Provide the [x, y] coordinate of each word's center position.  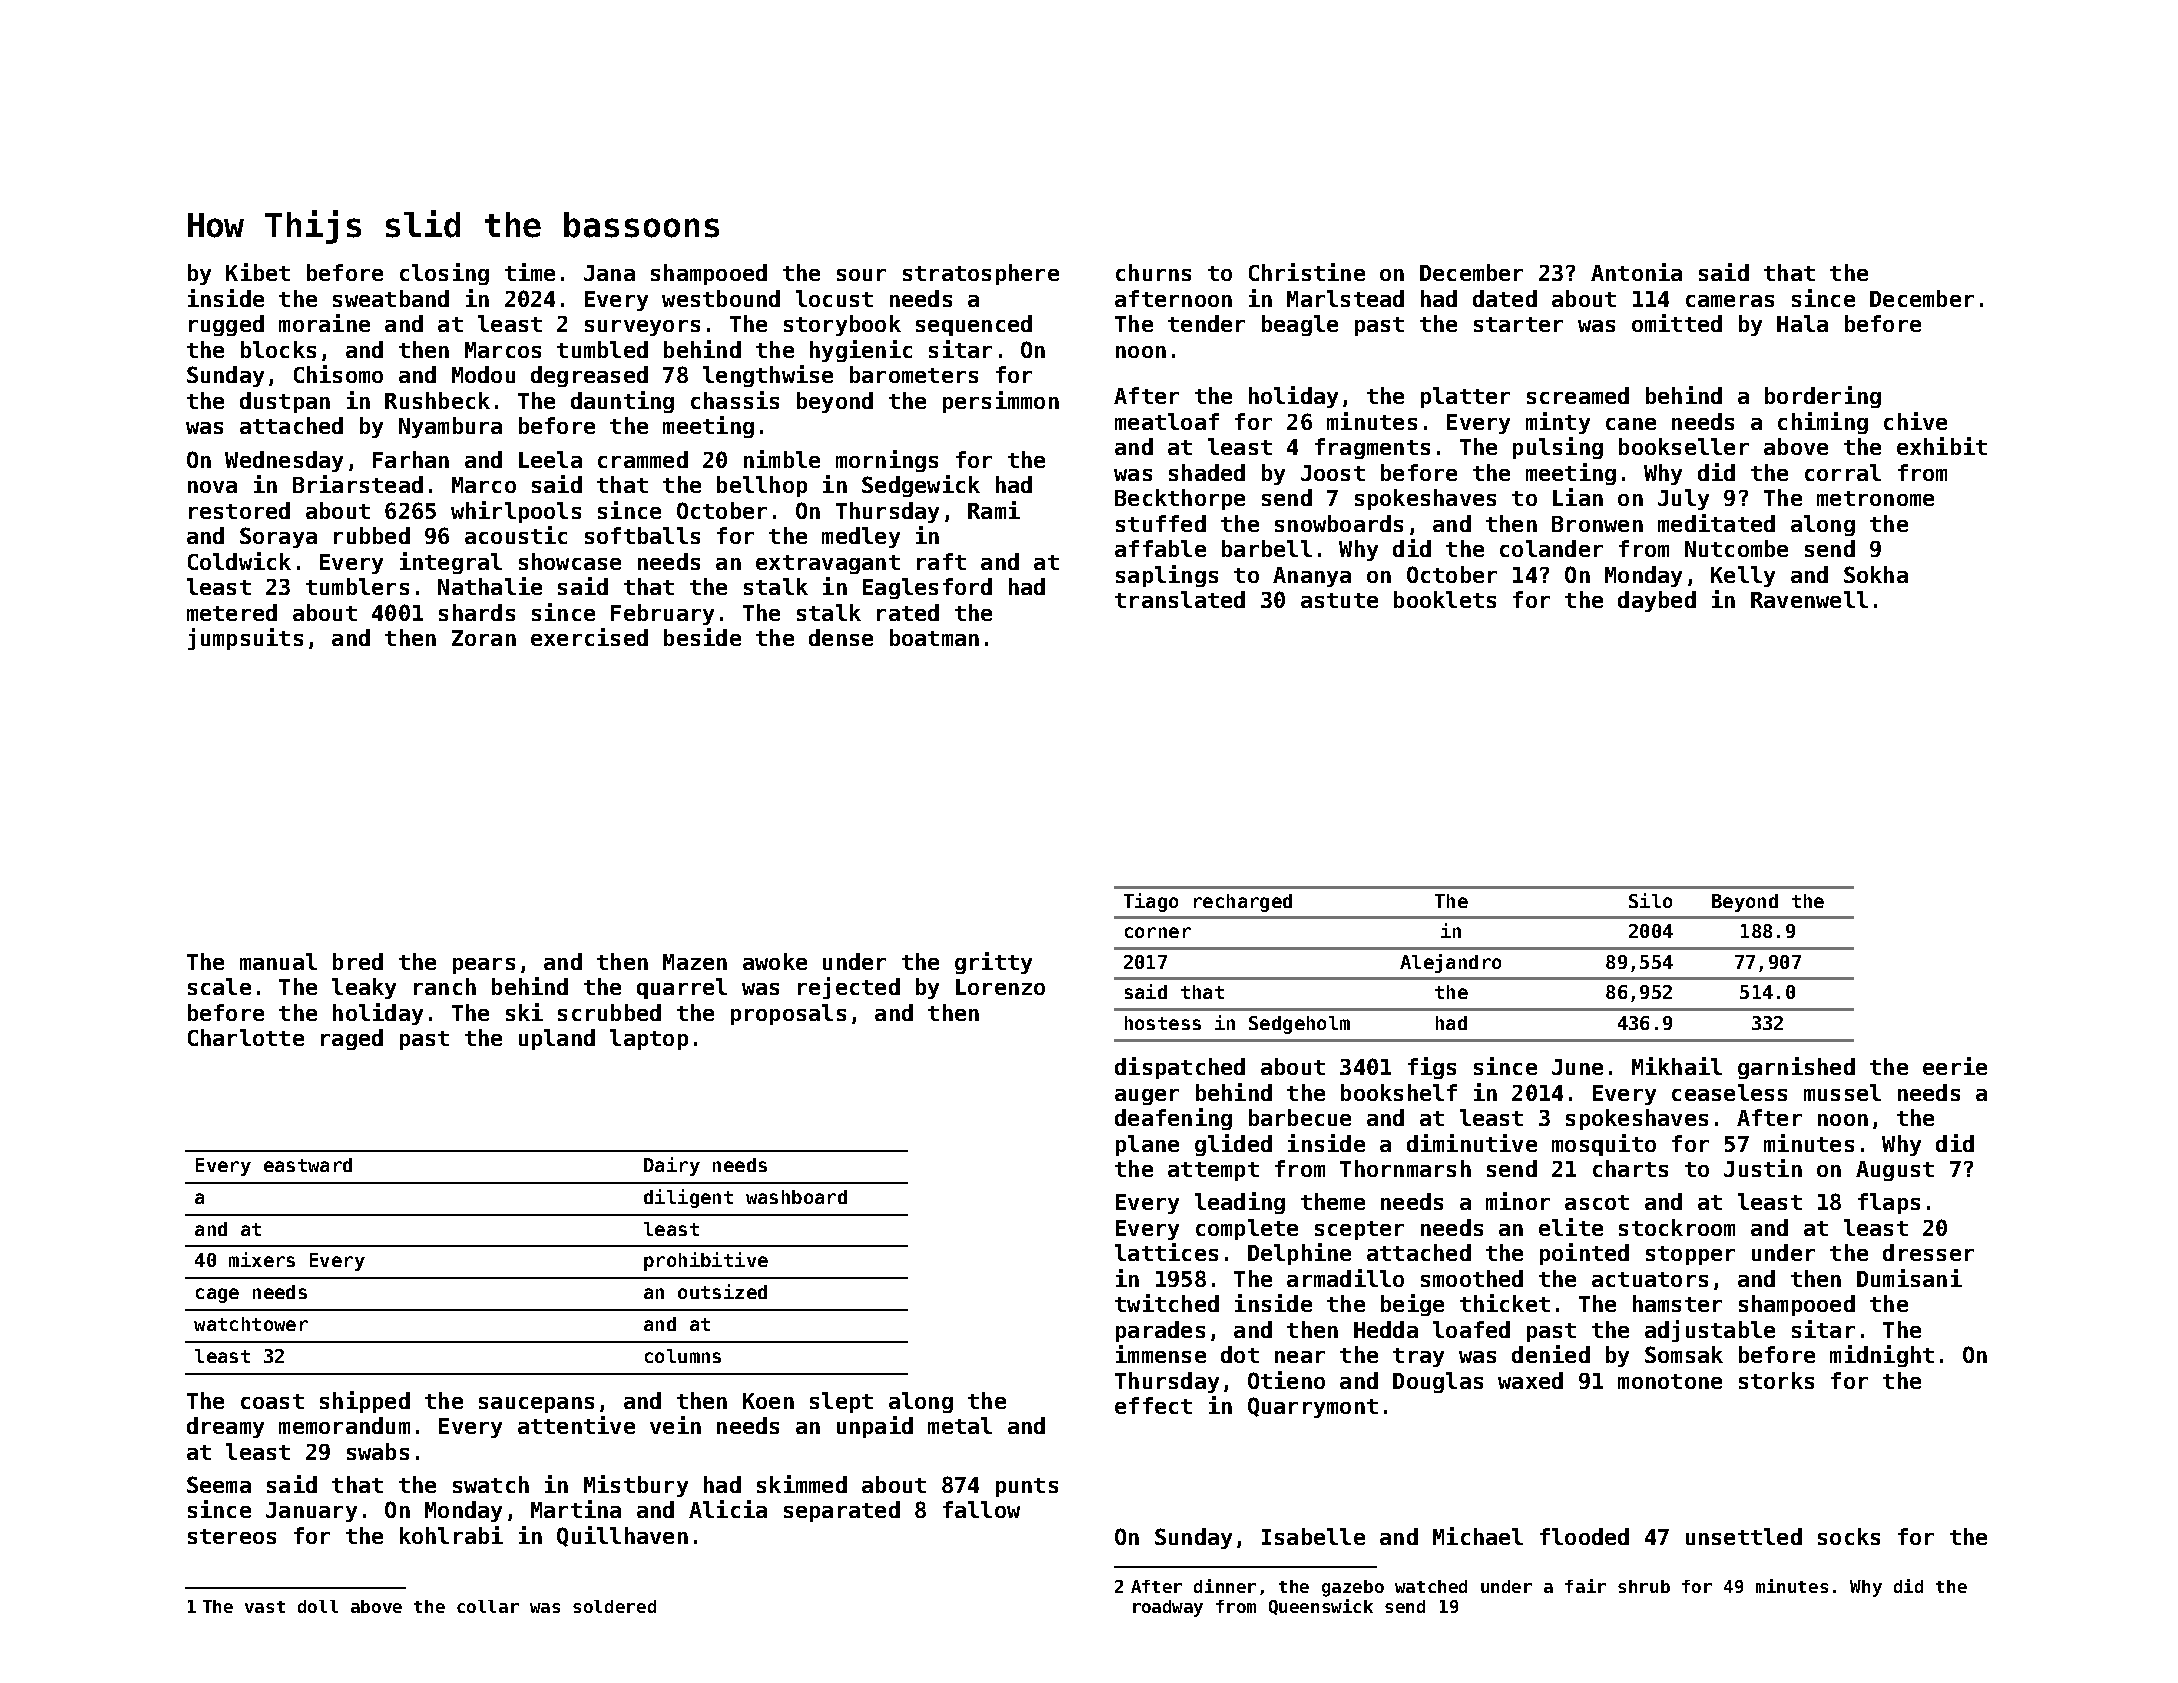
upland [557, 1039]
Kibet [258, 272]
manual [278, 961]
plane [1147, 1145]
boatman [934, 637]
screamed [1578, 395]
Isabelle [1313, 1536]
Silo [1650, 900]
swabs [378, 1451]
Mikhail [1677, 1066]
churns [1153, 272]
